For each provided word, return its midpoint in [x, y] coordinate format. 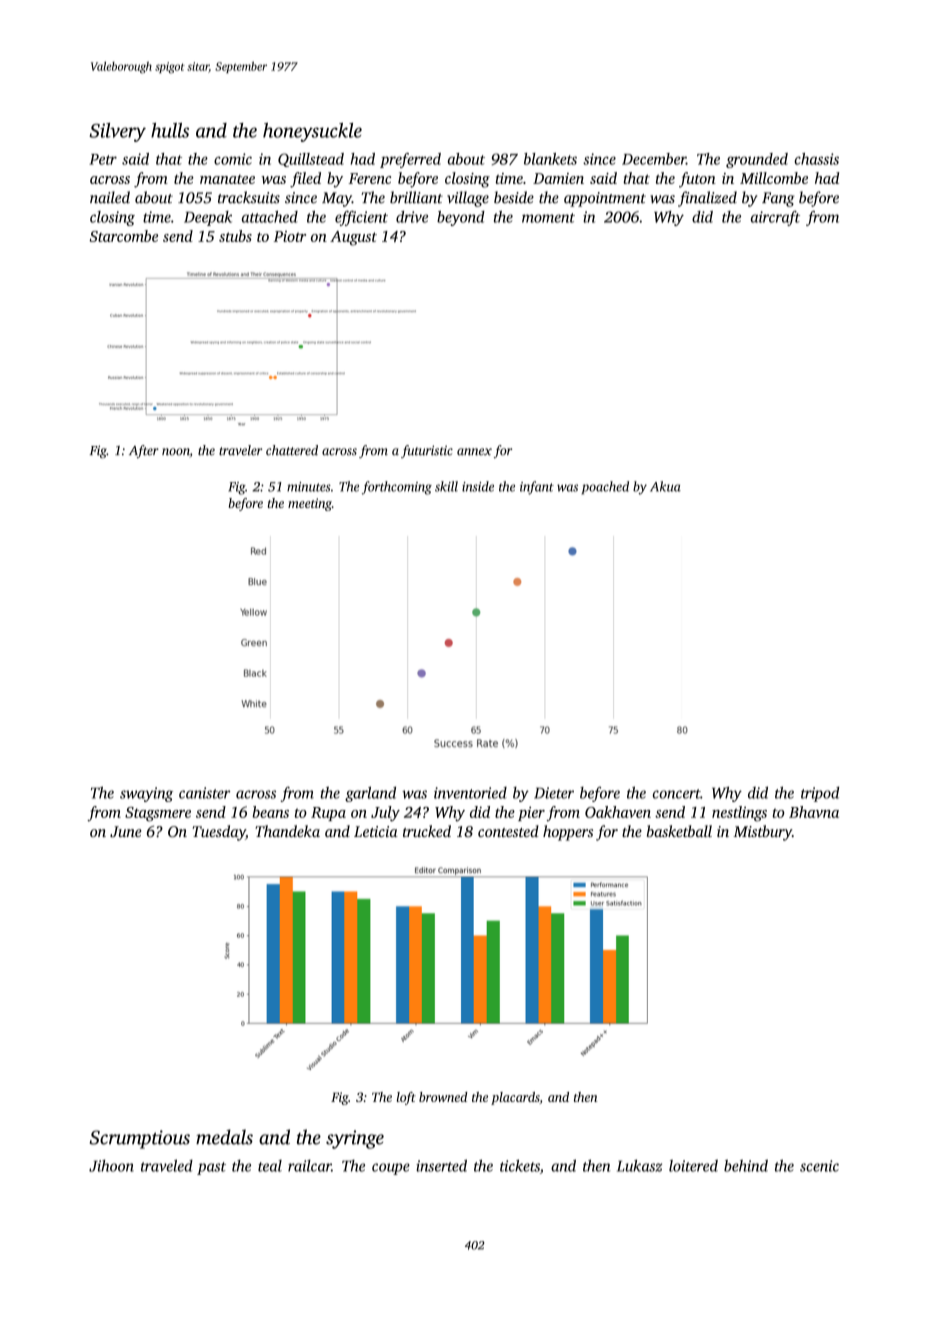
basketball [679, 831]
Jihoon [111, 1166]
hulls [170, 130]
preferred [410, 160]
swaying [146, 794]
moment [548, 218]
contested [508, 831]
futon [697, 180]
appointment [605, 199]
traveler [240, 450]
